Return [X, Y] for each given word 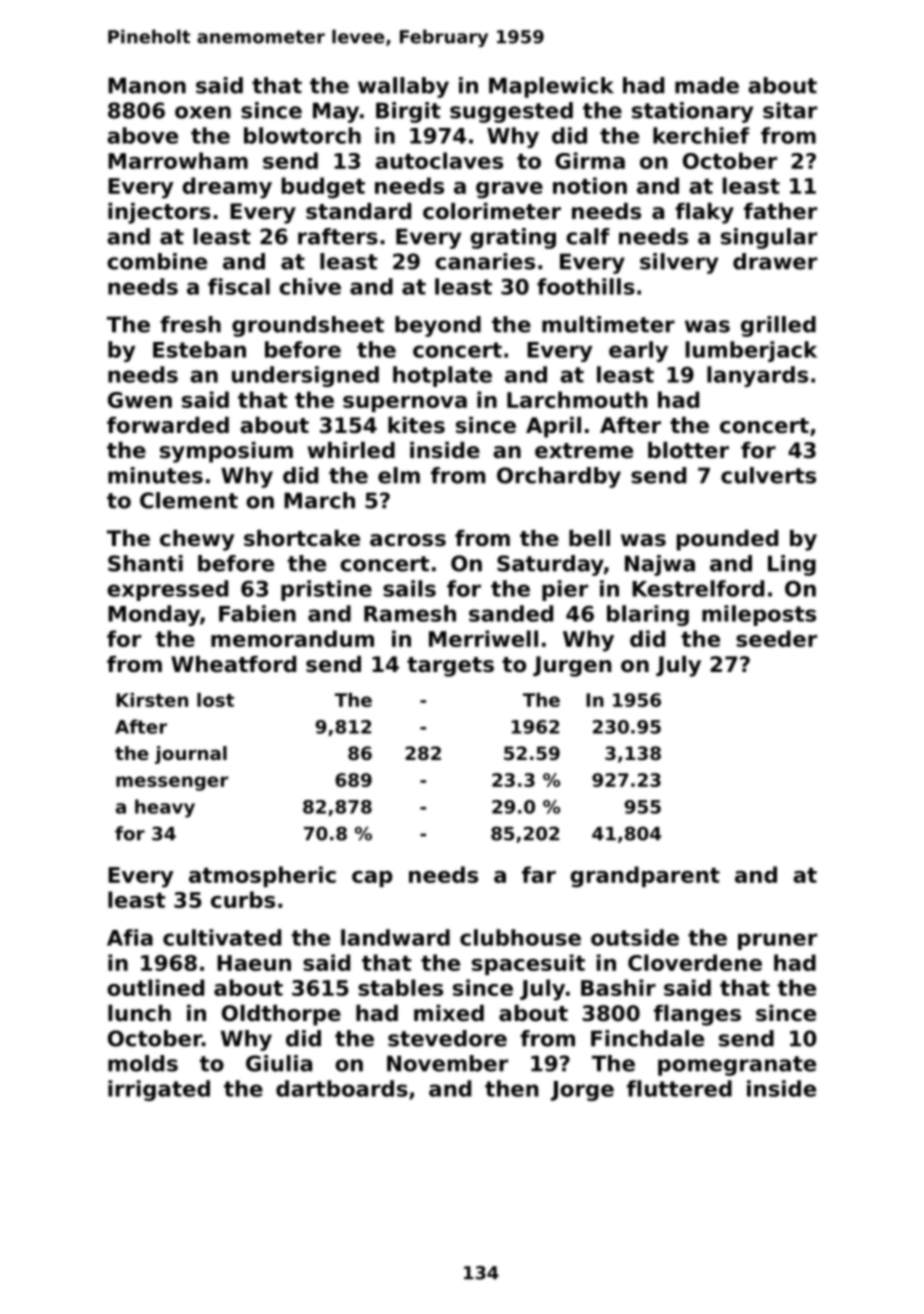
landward [395, 937]
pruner [777, 941]
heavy [165, 808]
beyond [438, 326]
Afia [130, 937]
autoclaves [439, 160]
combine [157, 261]
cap [372, 879]
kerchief [701, 135]
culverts [768, 475]
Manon [147, 85]
